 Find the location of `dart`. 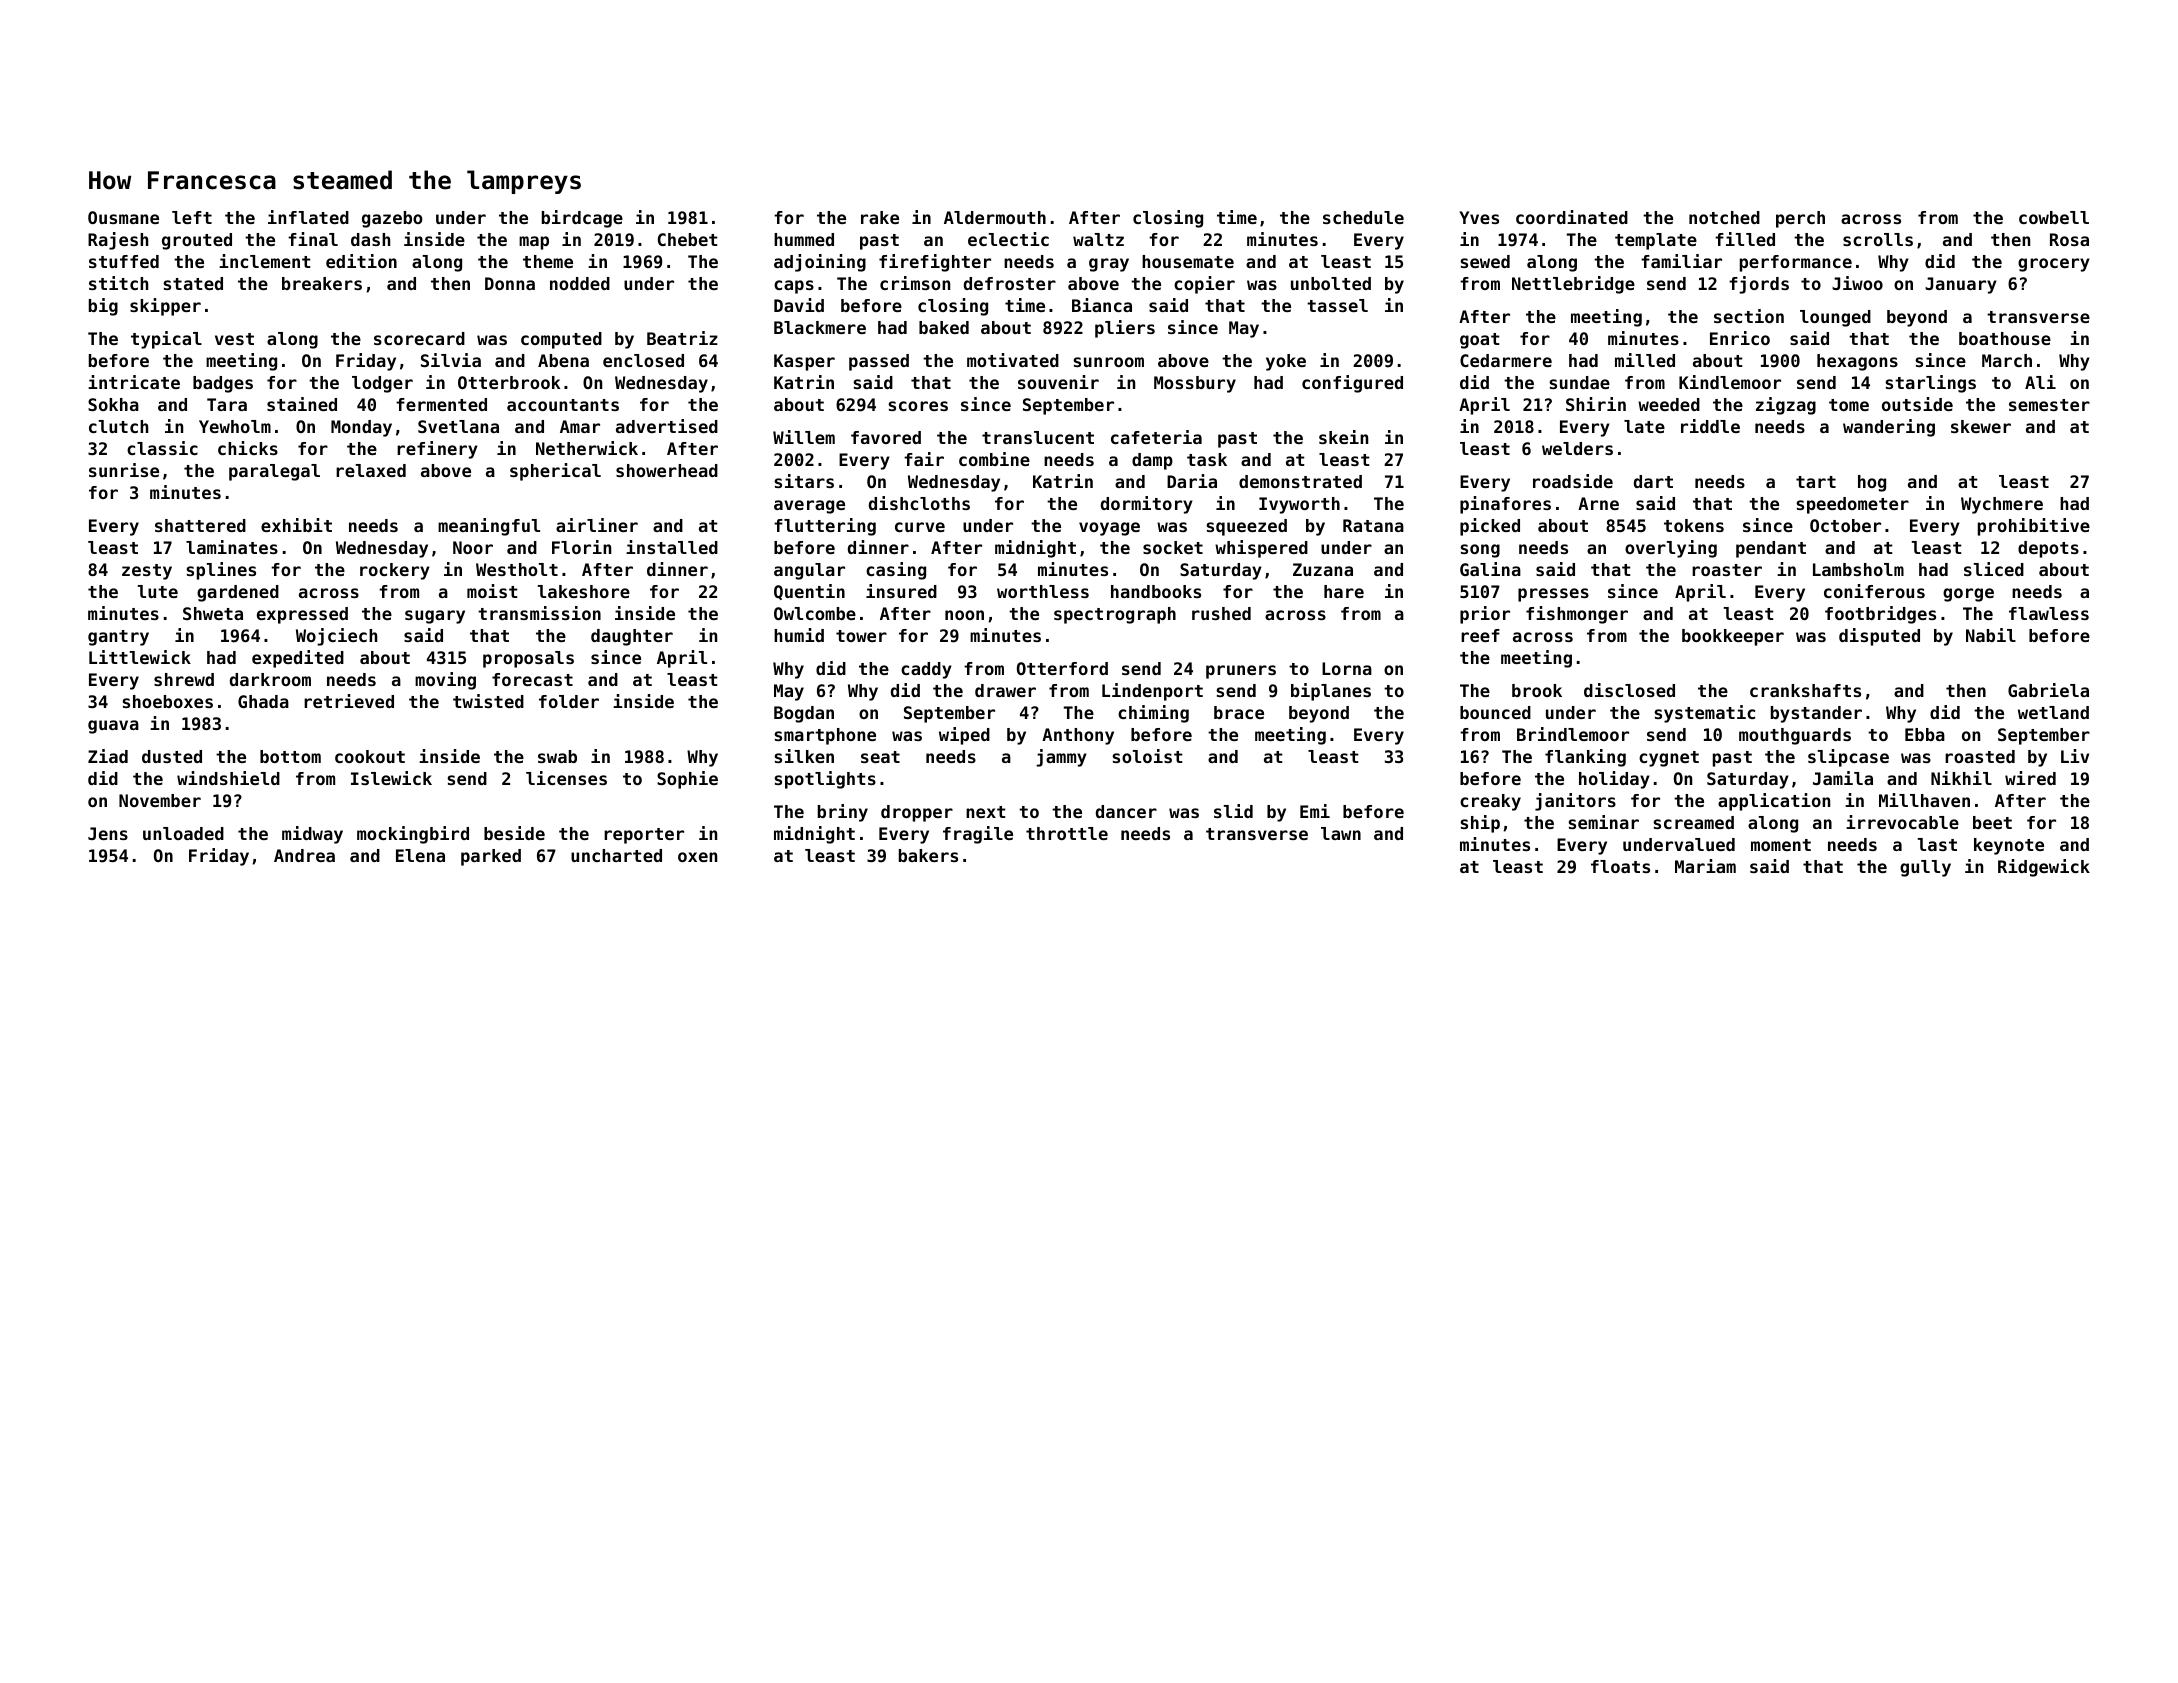

dart is located at coordinates (1653, 481).
